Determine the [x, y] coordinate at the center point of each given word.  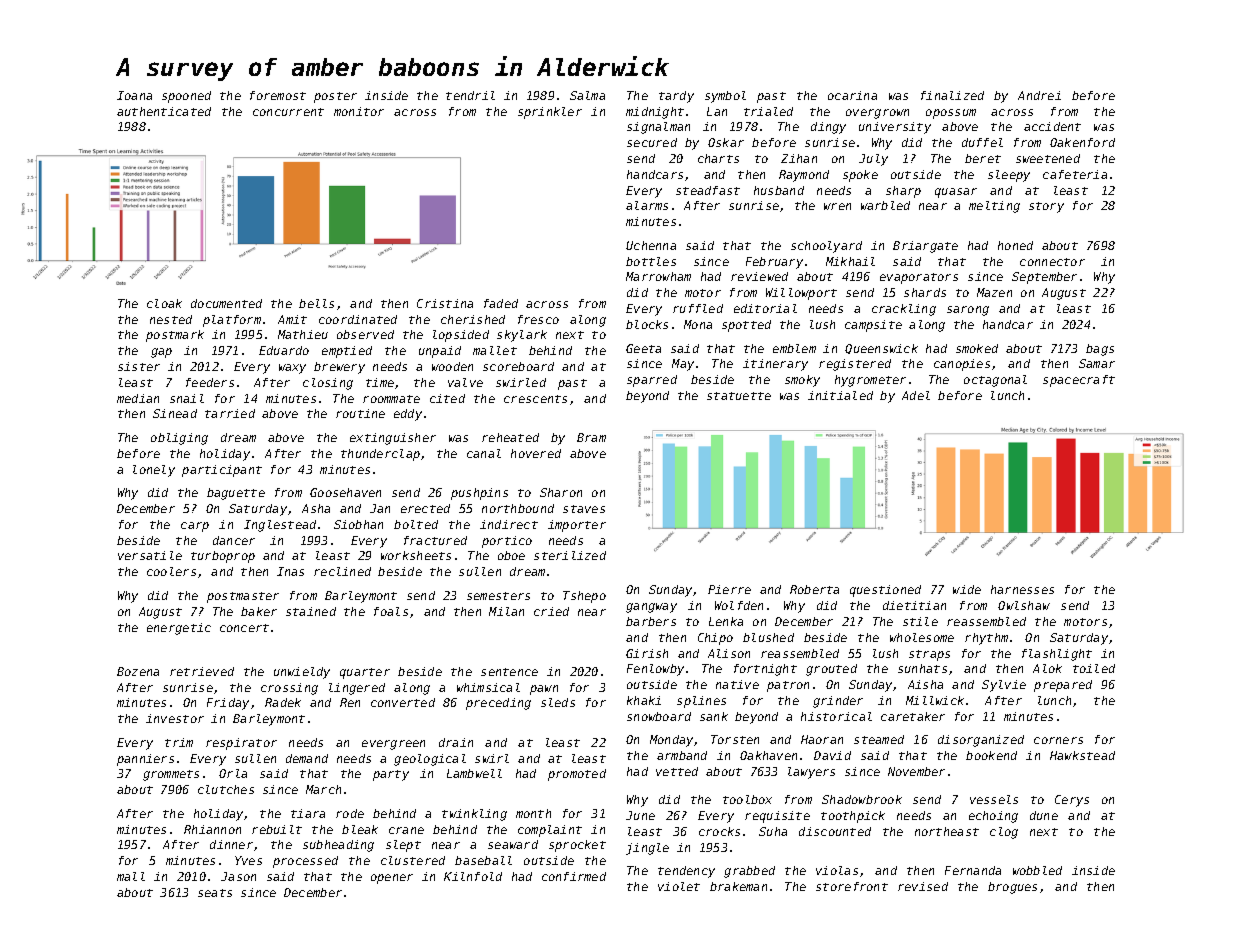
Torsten [735, 739]
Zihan [799, 158]
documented [226, 303]
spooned [186, 97]
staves [584, 509]
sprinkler [550, 113]
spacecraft [1079, 381]
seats [215, 893]
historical [836, 716]
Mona [698, 324]
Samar [1097, 363]
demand [307, 758]
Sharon [561, 492]
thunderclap [380, 455]
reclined [342, 571]
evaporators [919, 278]
